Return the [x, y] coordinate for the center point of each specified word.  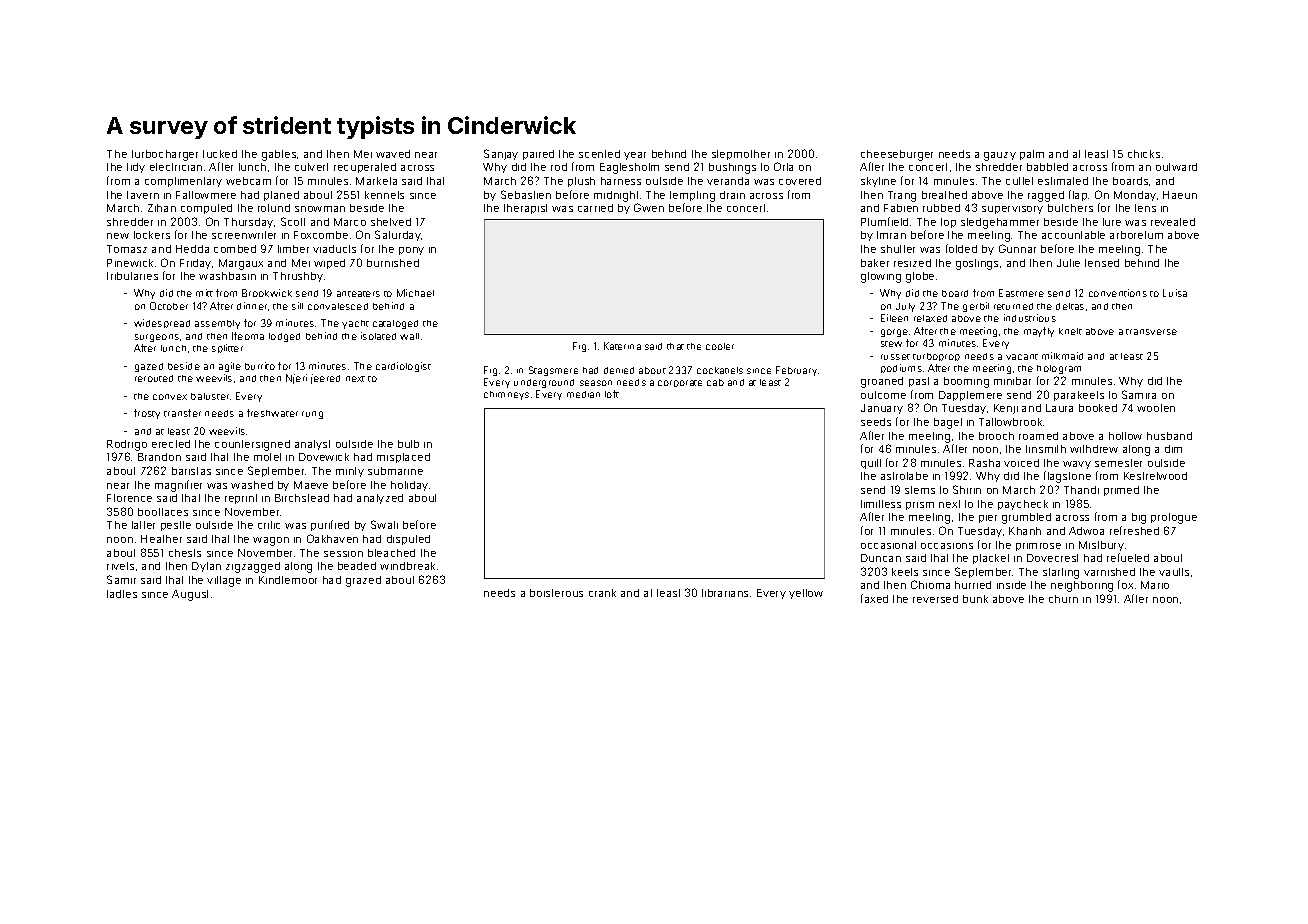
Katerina [622, 346]
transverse [1151, 332]
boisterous [556, 593]
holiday [409, 486]
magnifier [178, 486]
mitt [204, 293]
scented [599, 154]
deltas [1070, 306]
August [190, 595]
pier [988, 519]
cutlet [1019, 181]
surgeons [157, 338]
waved [393, 154]
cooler [720, 346]
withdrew [1094, 449]
